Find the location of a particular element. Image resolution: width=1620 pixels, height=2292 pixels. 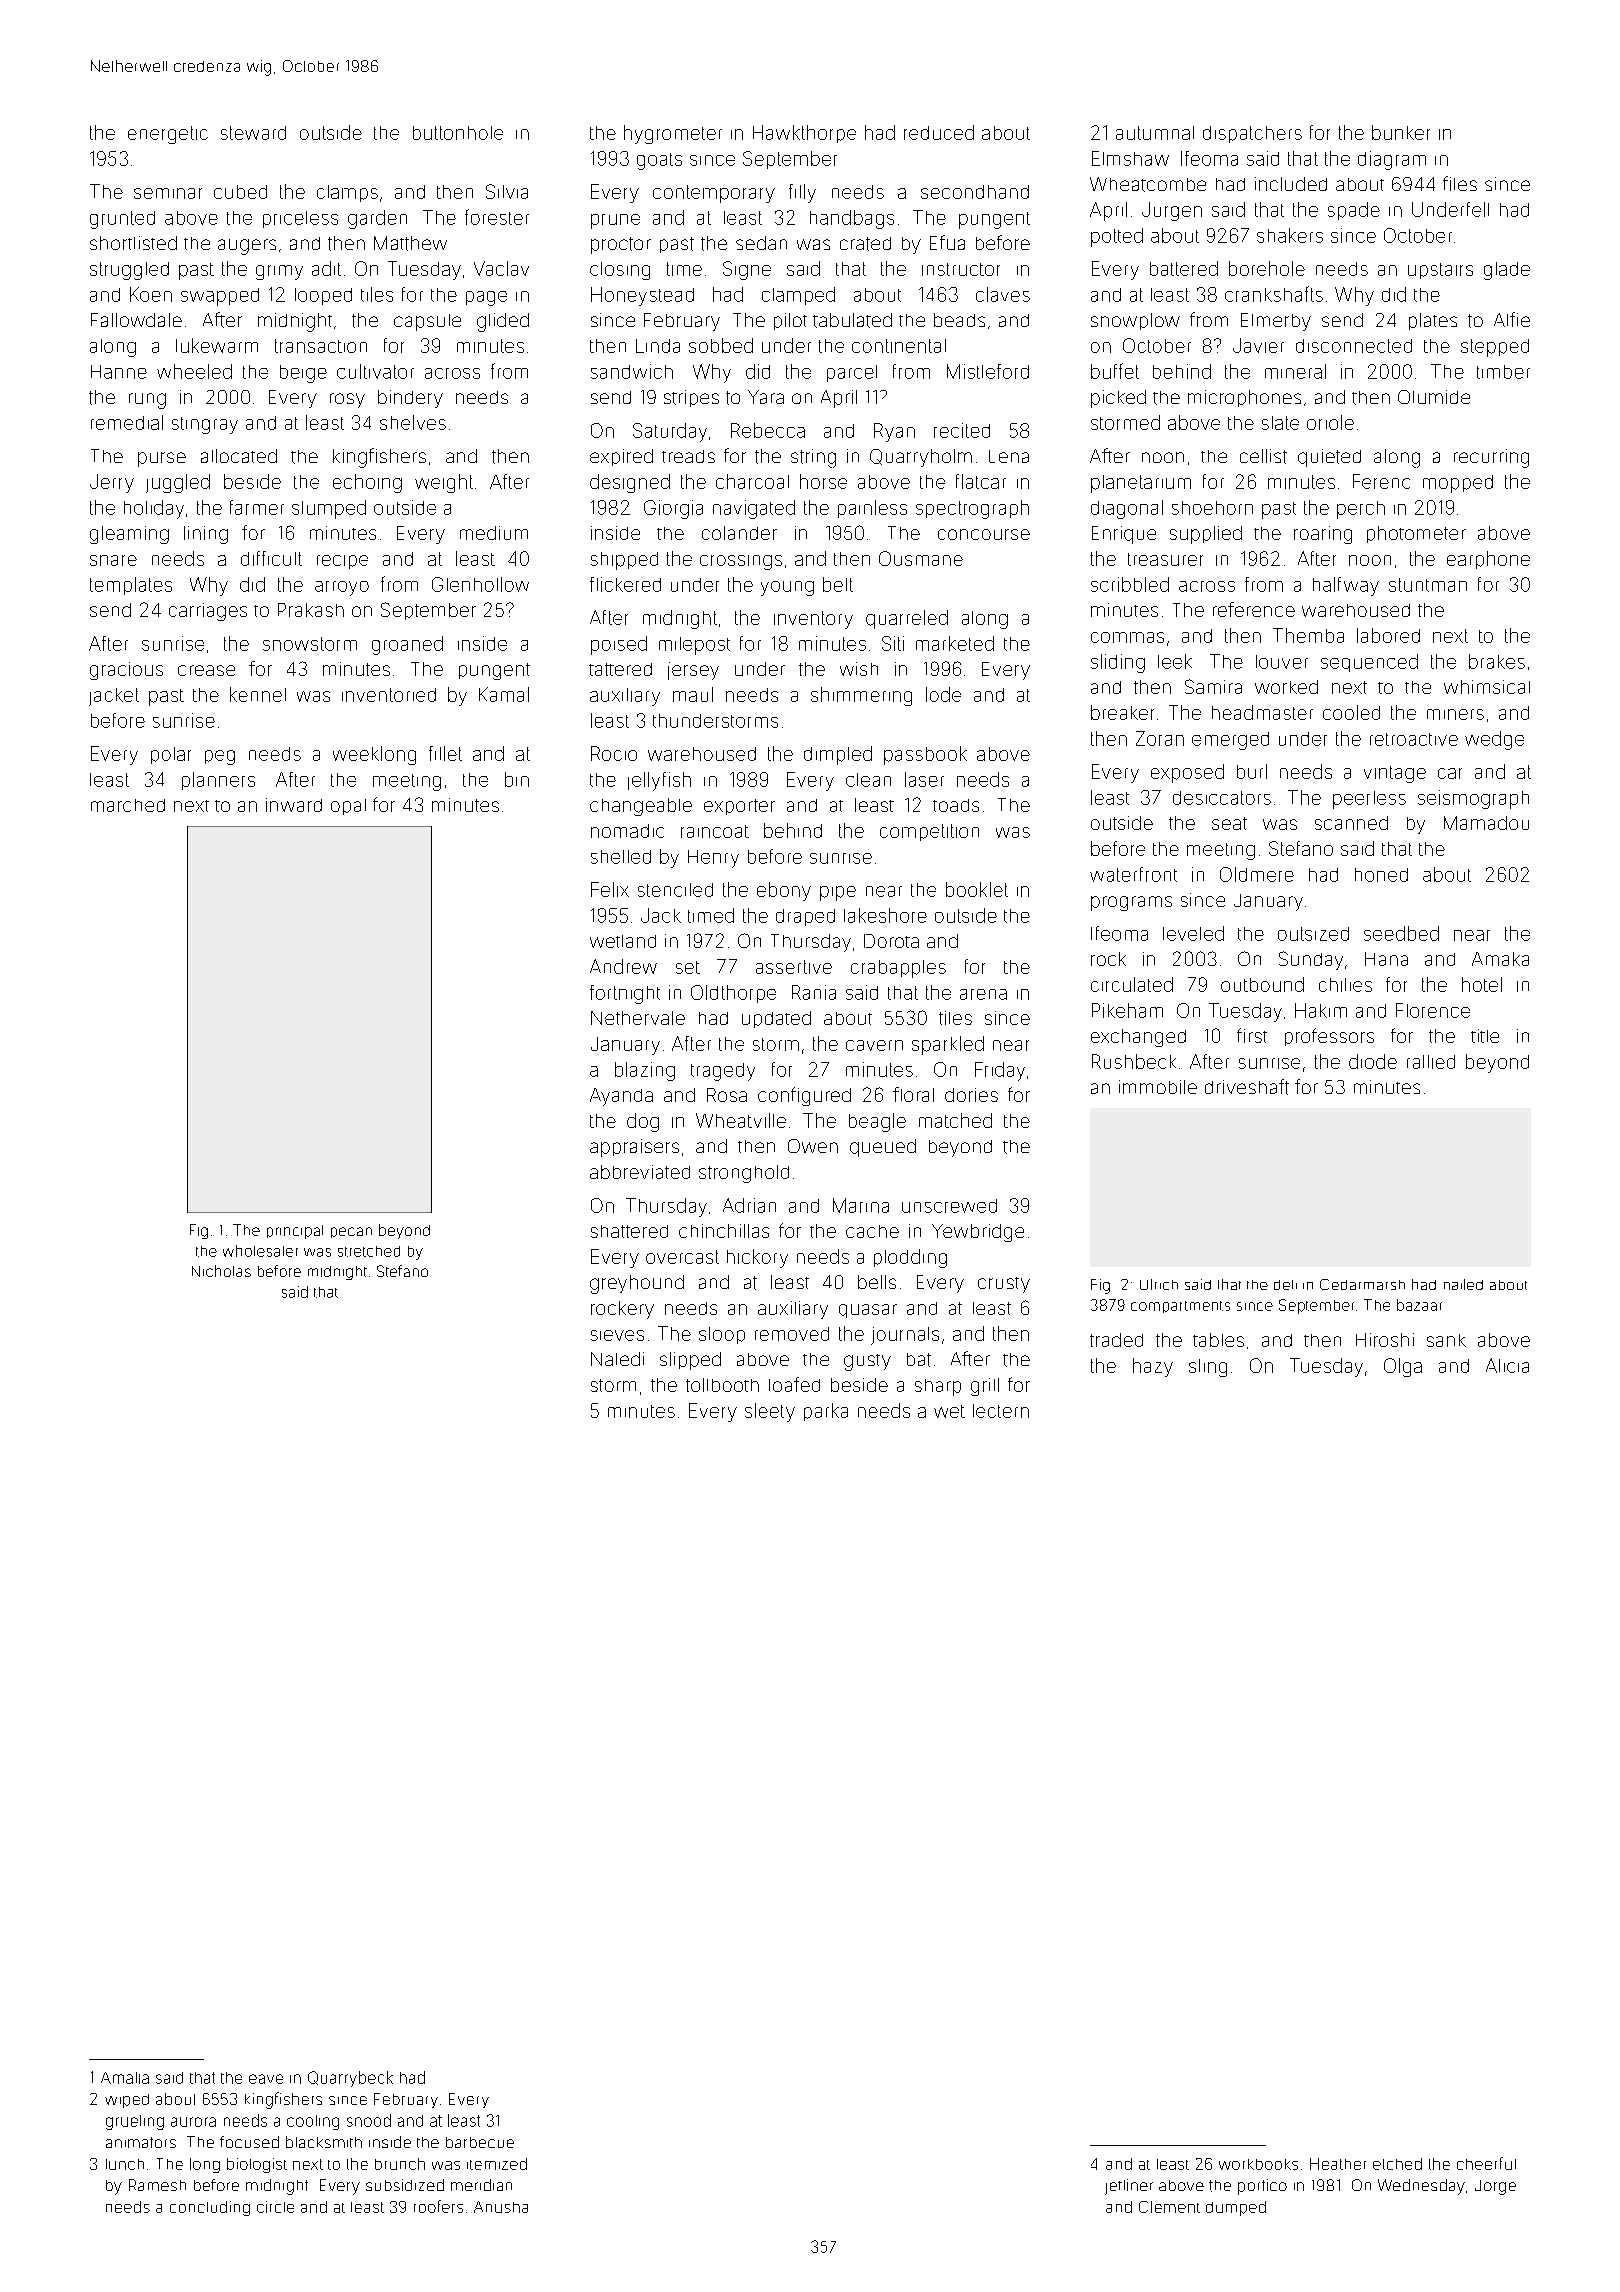

energetic is located at coordinates (168, 135).
